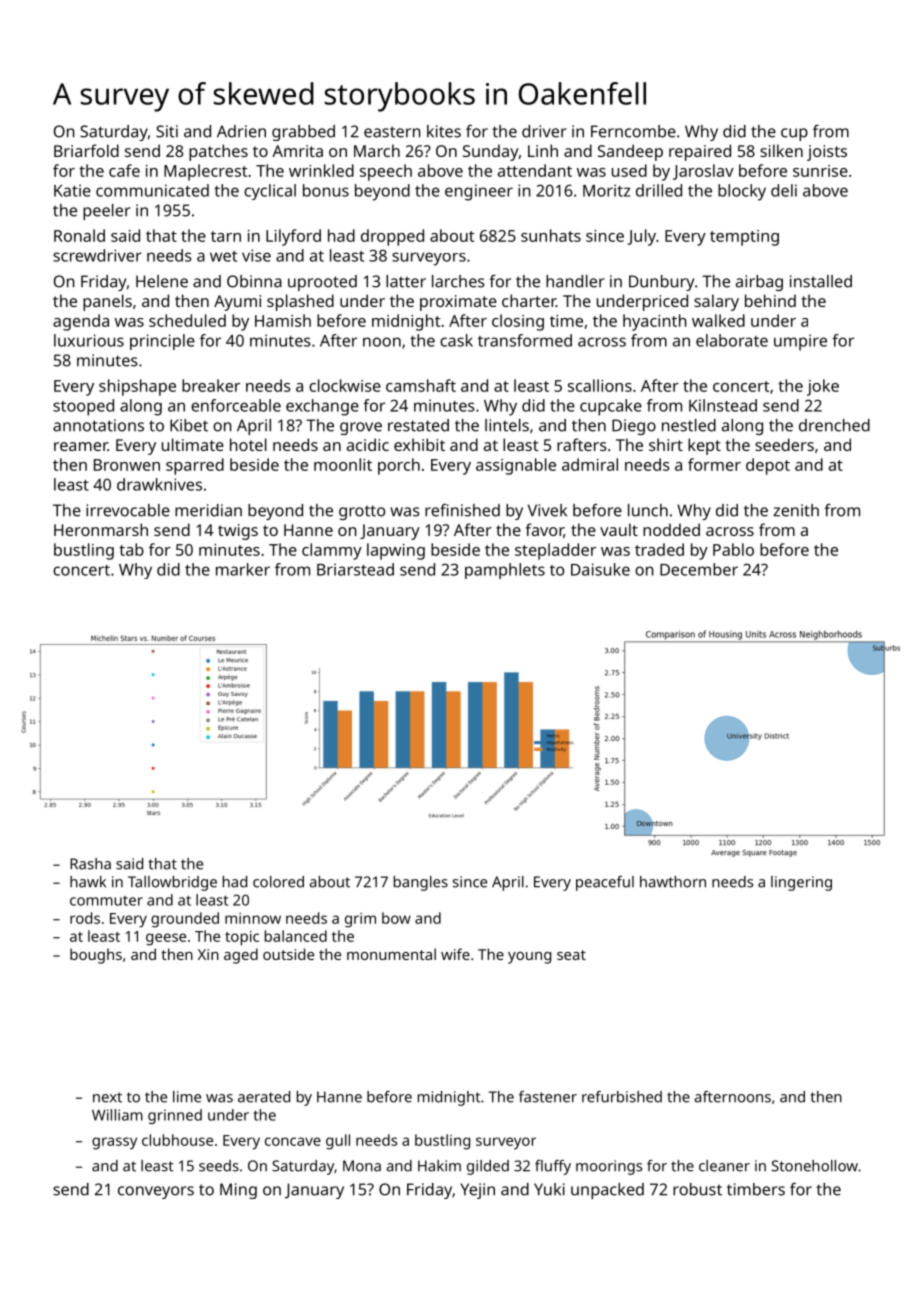 The height and width of the screenshot is (1308, 924). Describe the element at coordinates (156, 1192) in the screenshot. I see `conveyors` at that location.
